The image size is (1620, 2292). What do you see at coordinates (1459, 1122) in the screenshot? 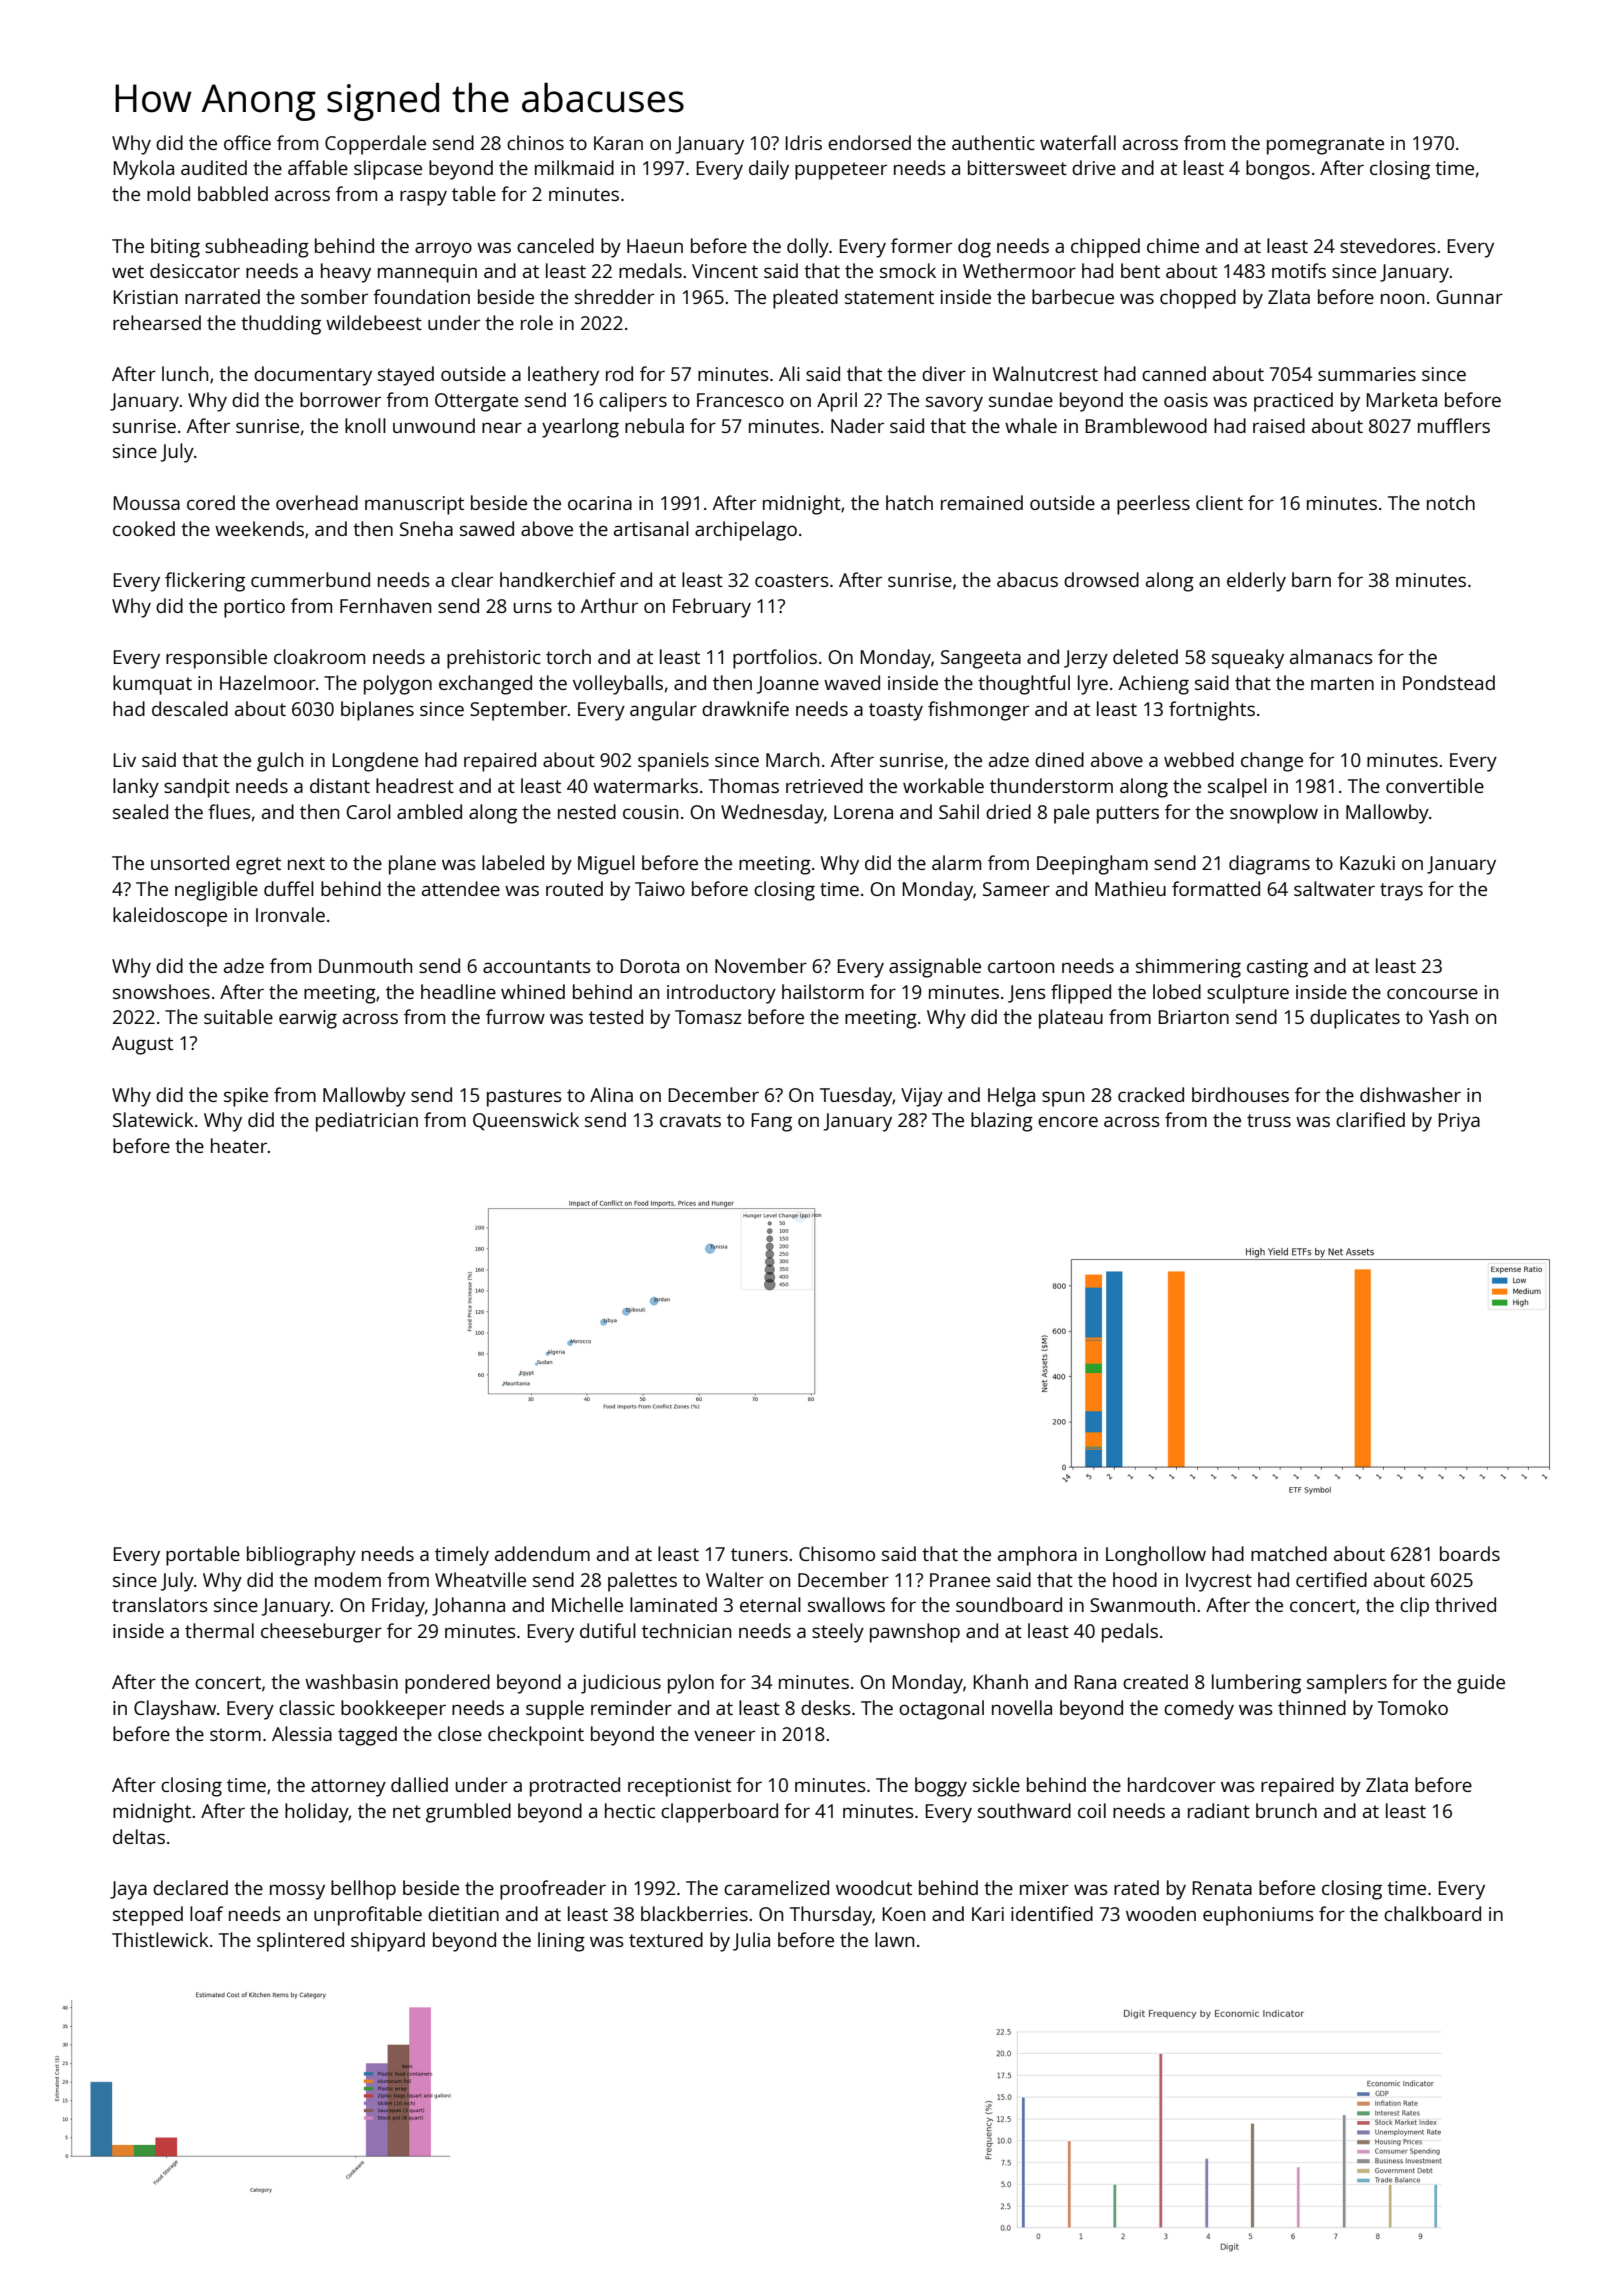
I see `Priya` at bounding box center [1459, 1122].
